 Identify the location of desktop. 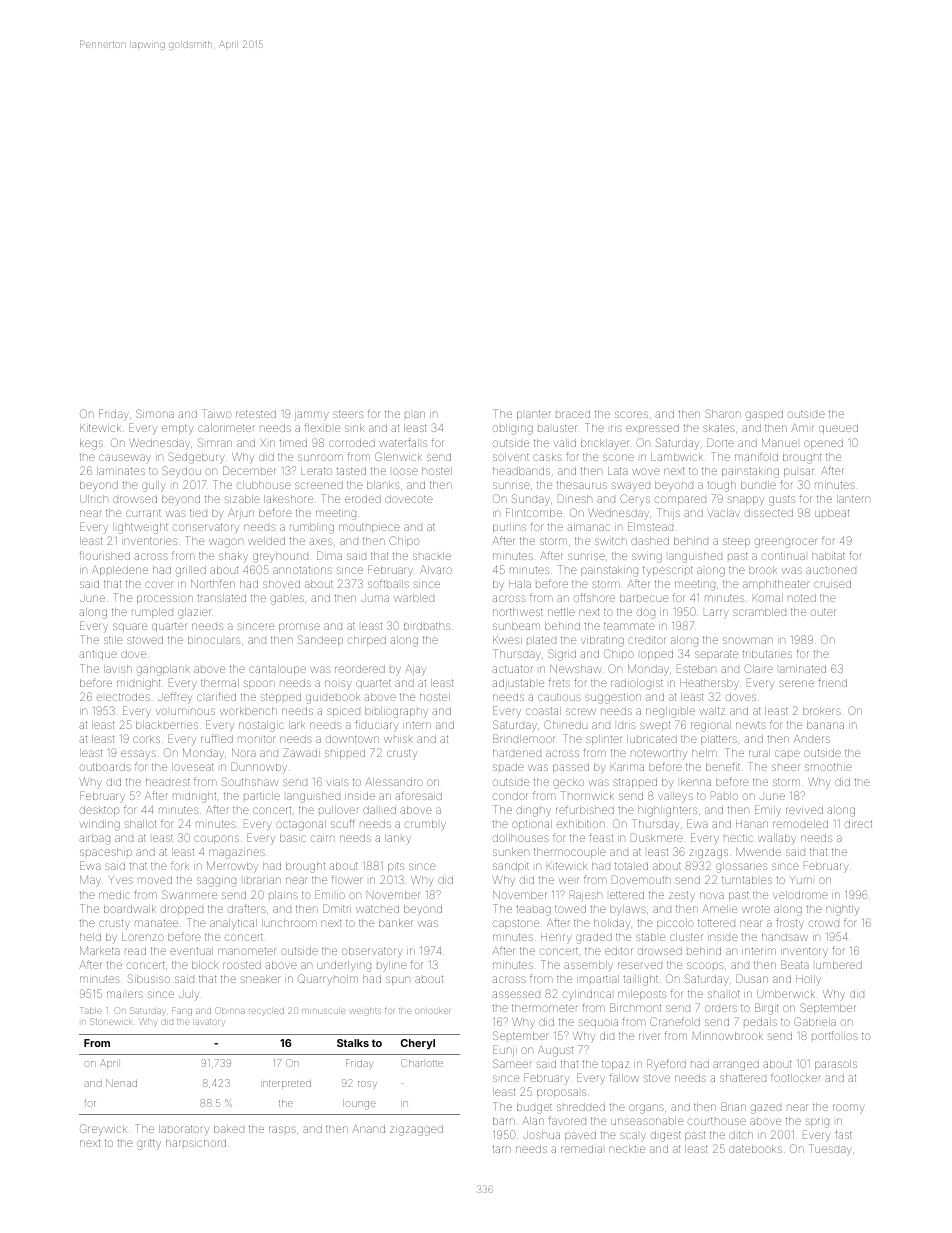
(100, 811).
